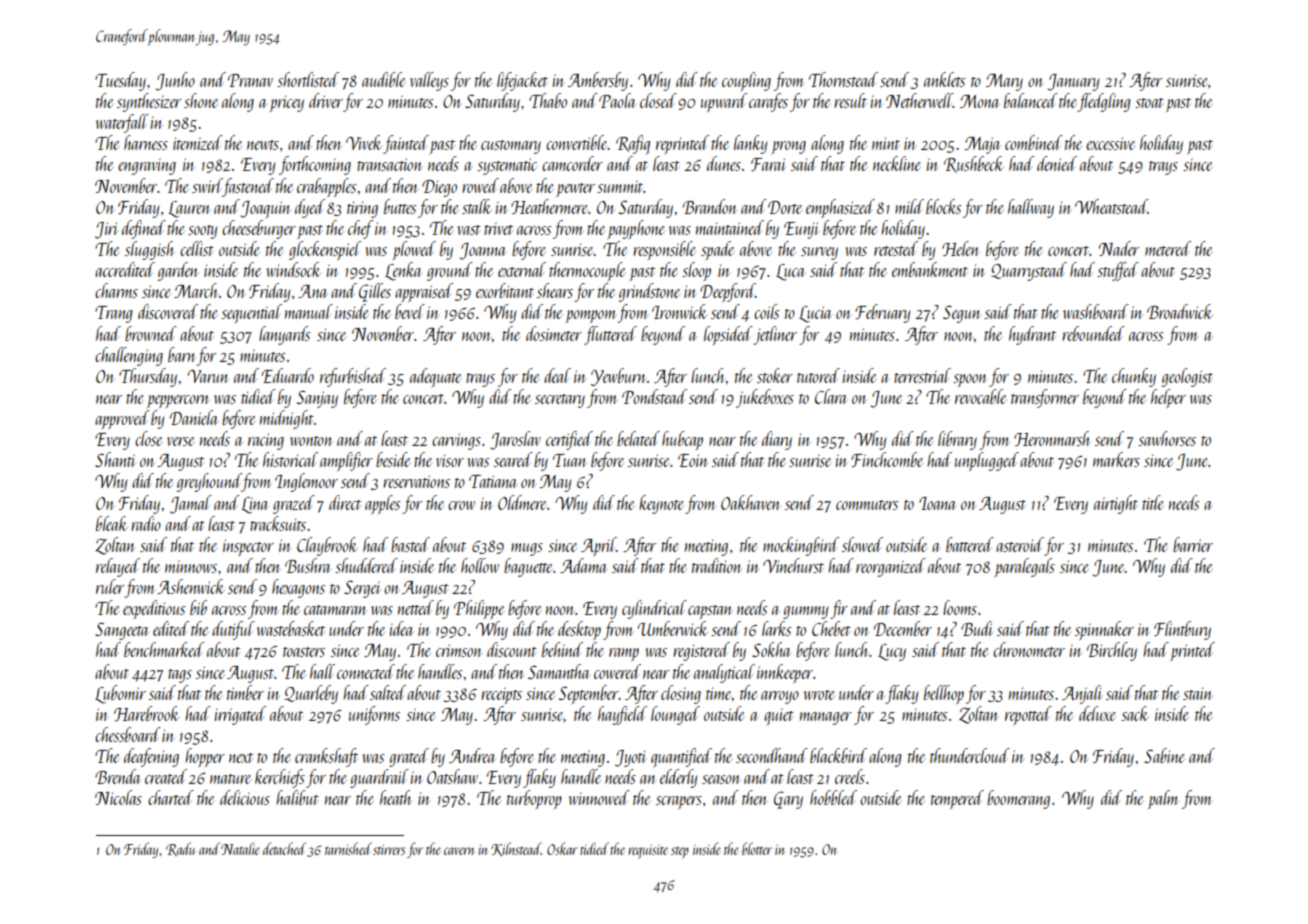  Describe the element at coordinates (944, 79) in the document. I see `anklets` at that location.
